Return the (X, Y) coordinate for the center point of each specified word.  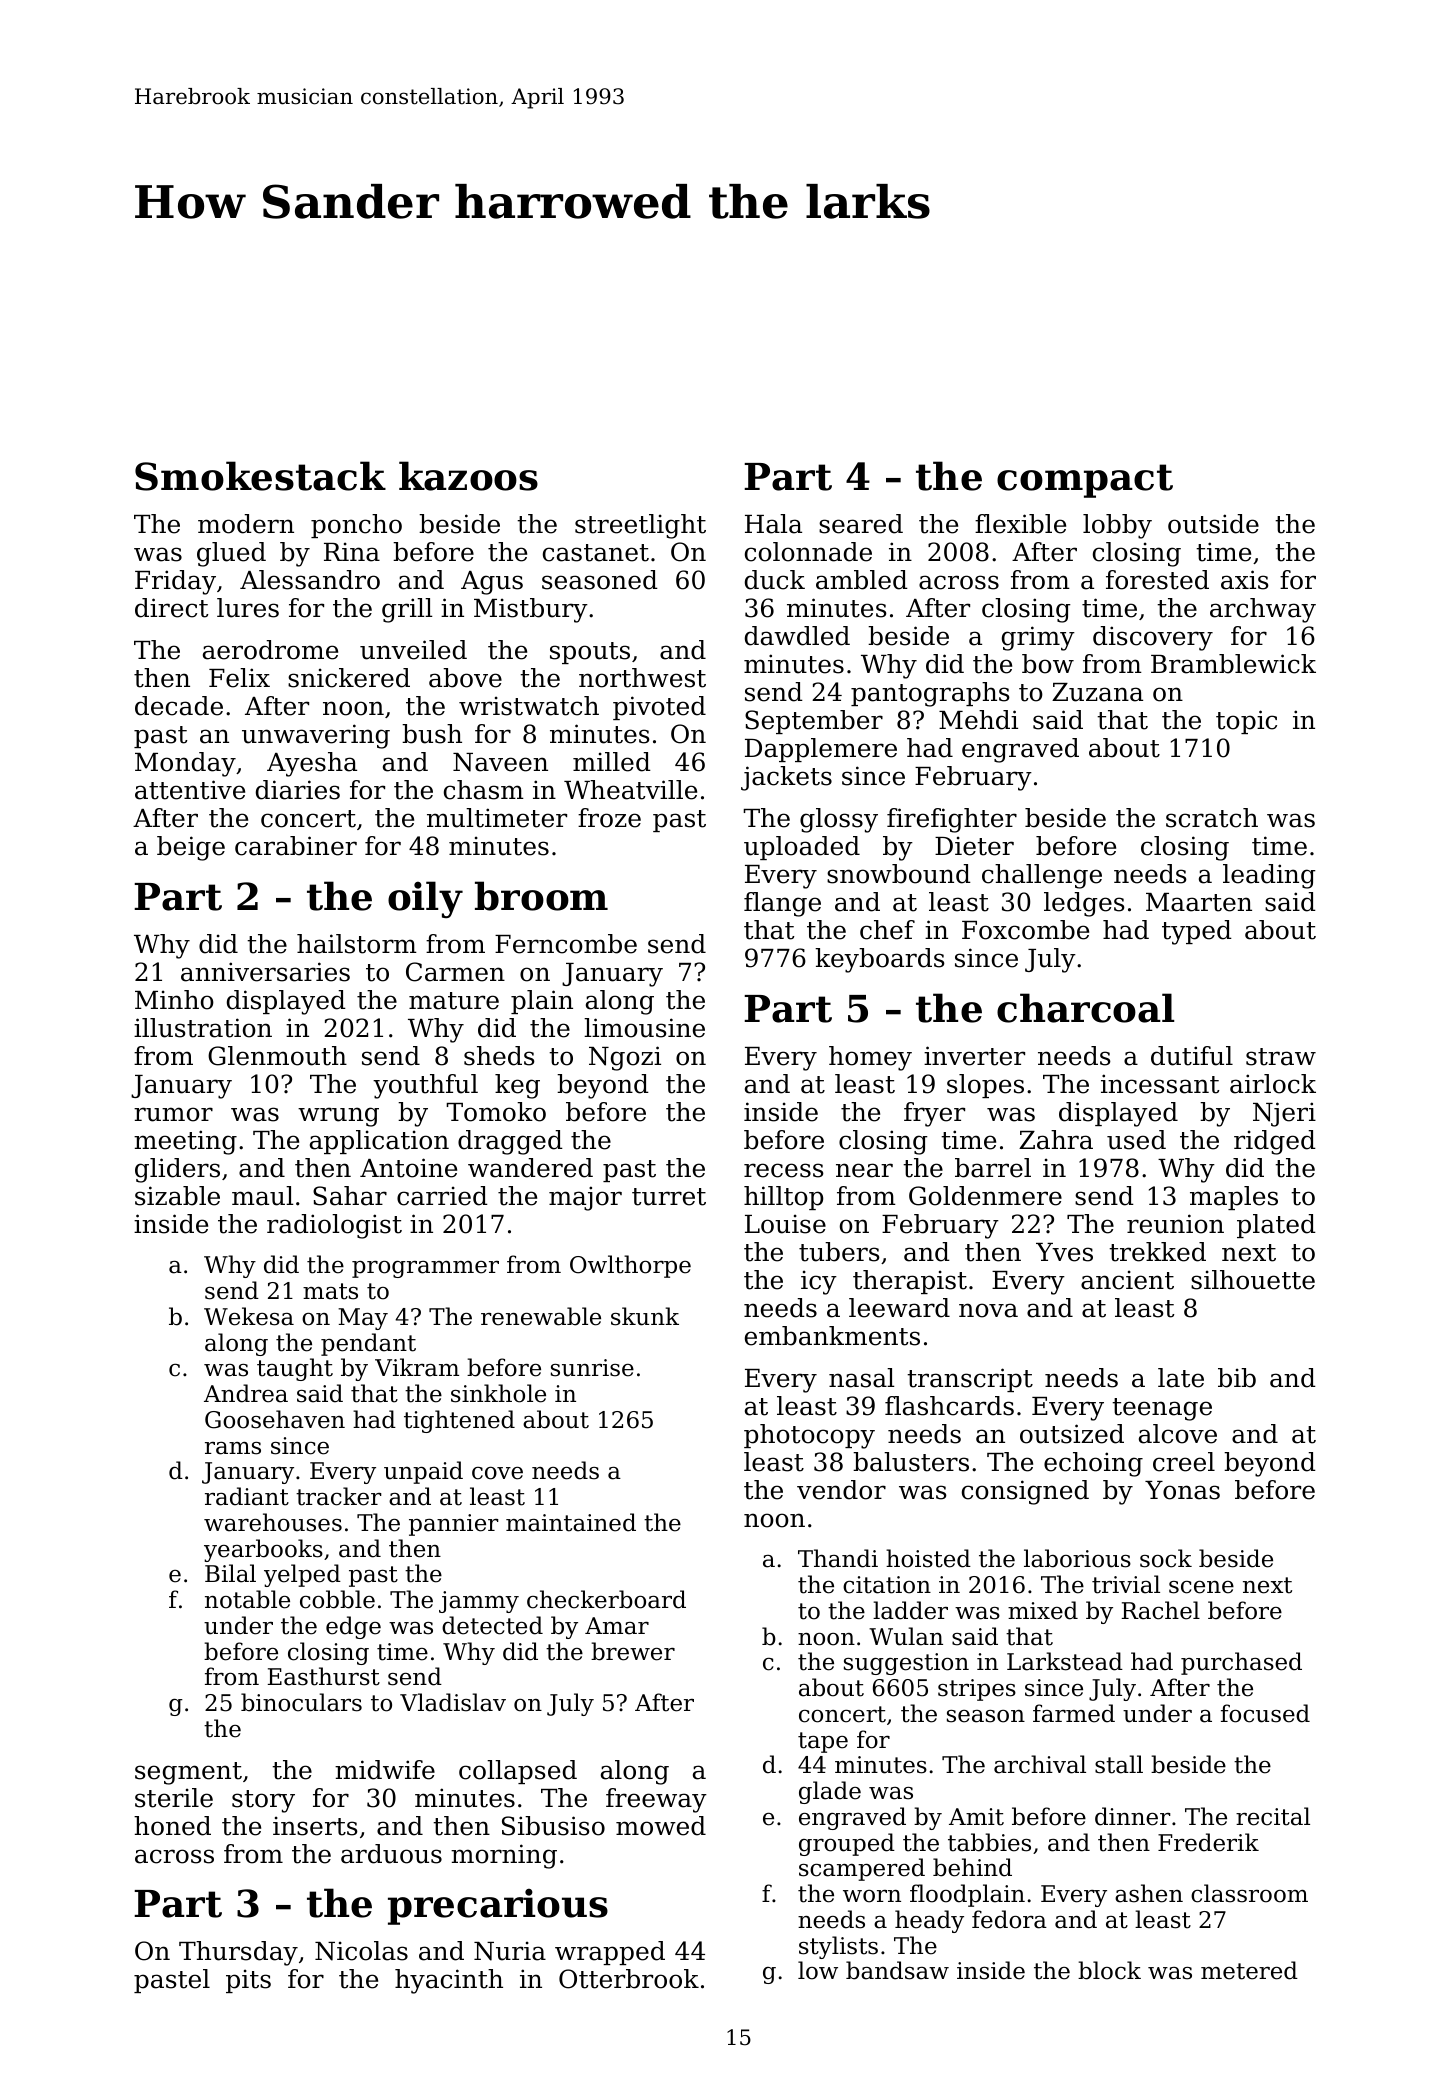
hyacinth (449, 1981)
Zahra (1056, 1140)
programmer (425, 1269)
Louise (785, 1224)
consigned (1025, 1492)
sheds (499, 1056)
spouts (590, 653)
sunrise (592, 1368)
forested (1157, 580)
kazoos (468, 476)
